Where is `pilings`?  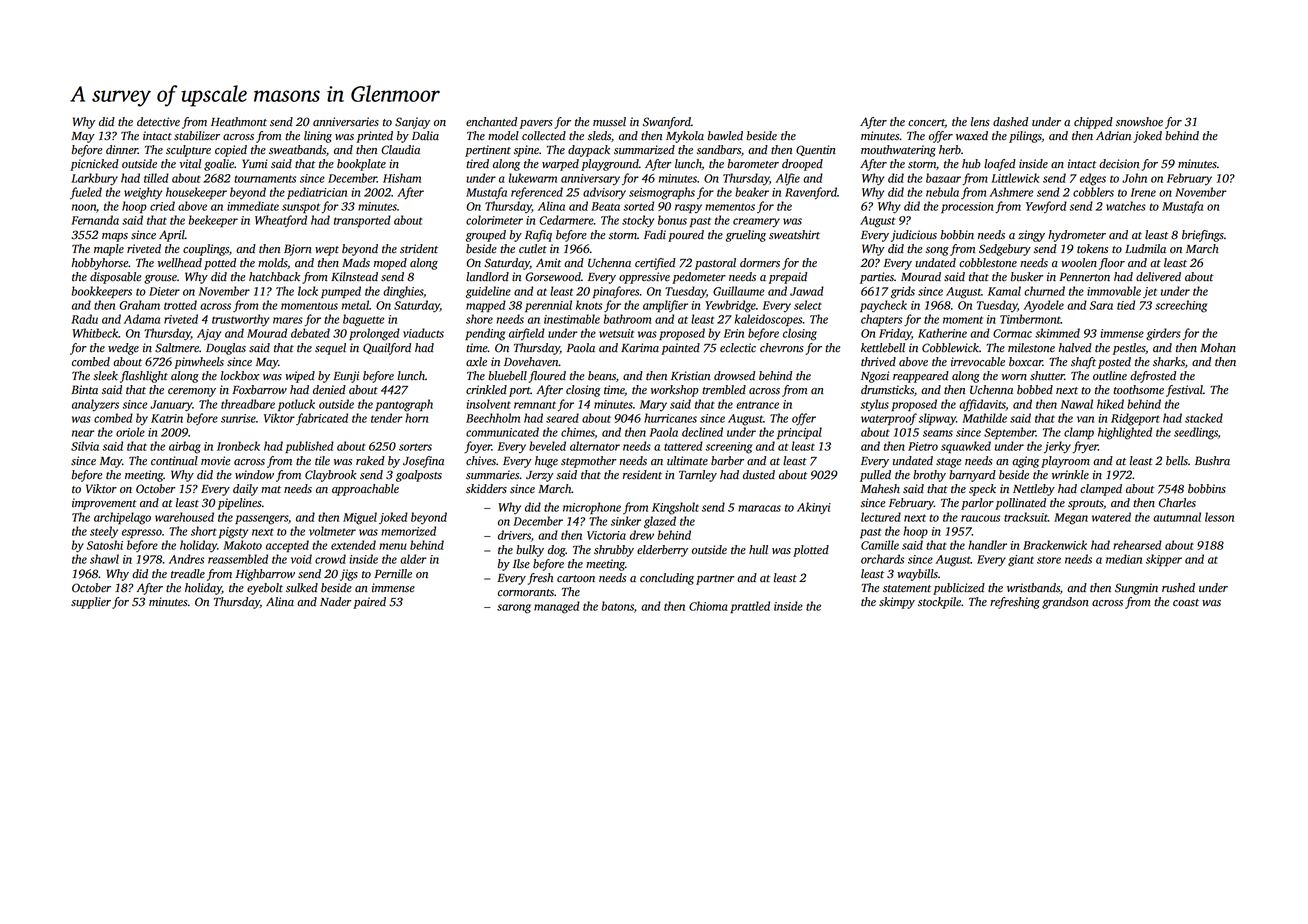 pilings is located at coordinates (1025, 137).
